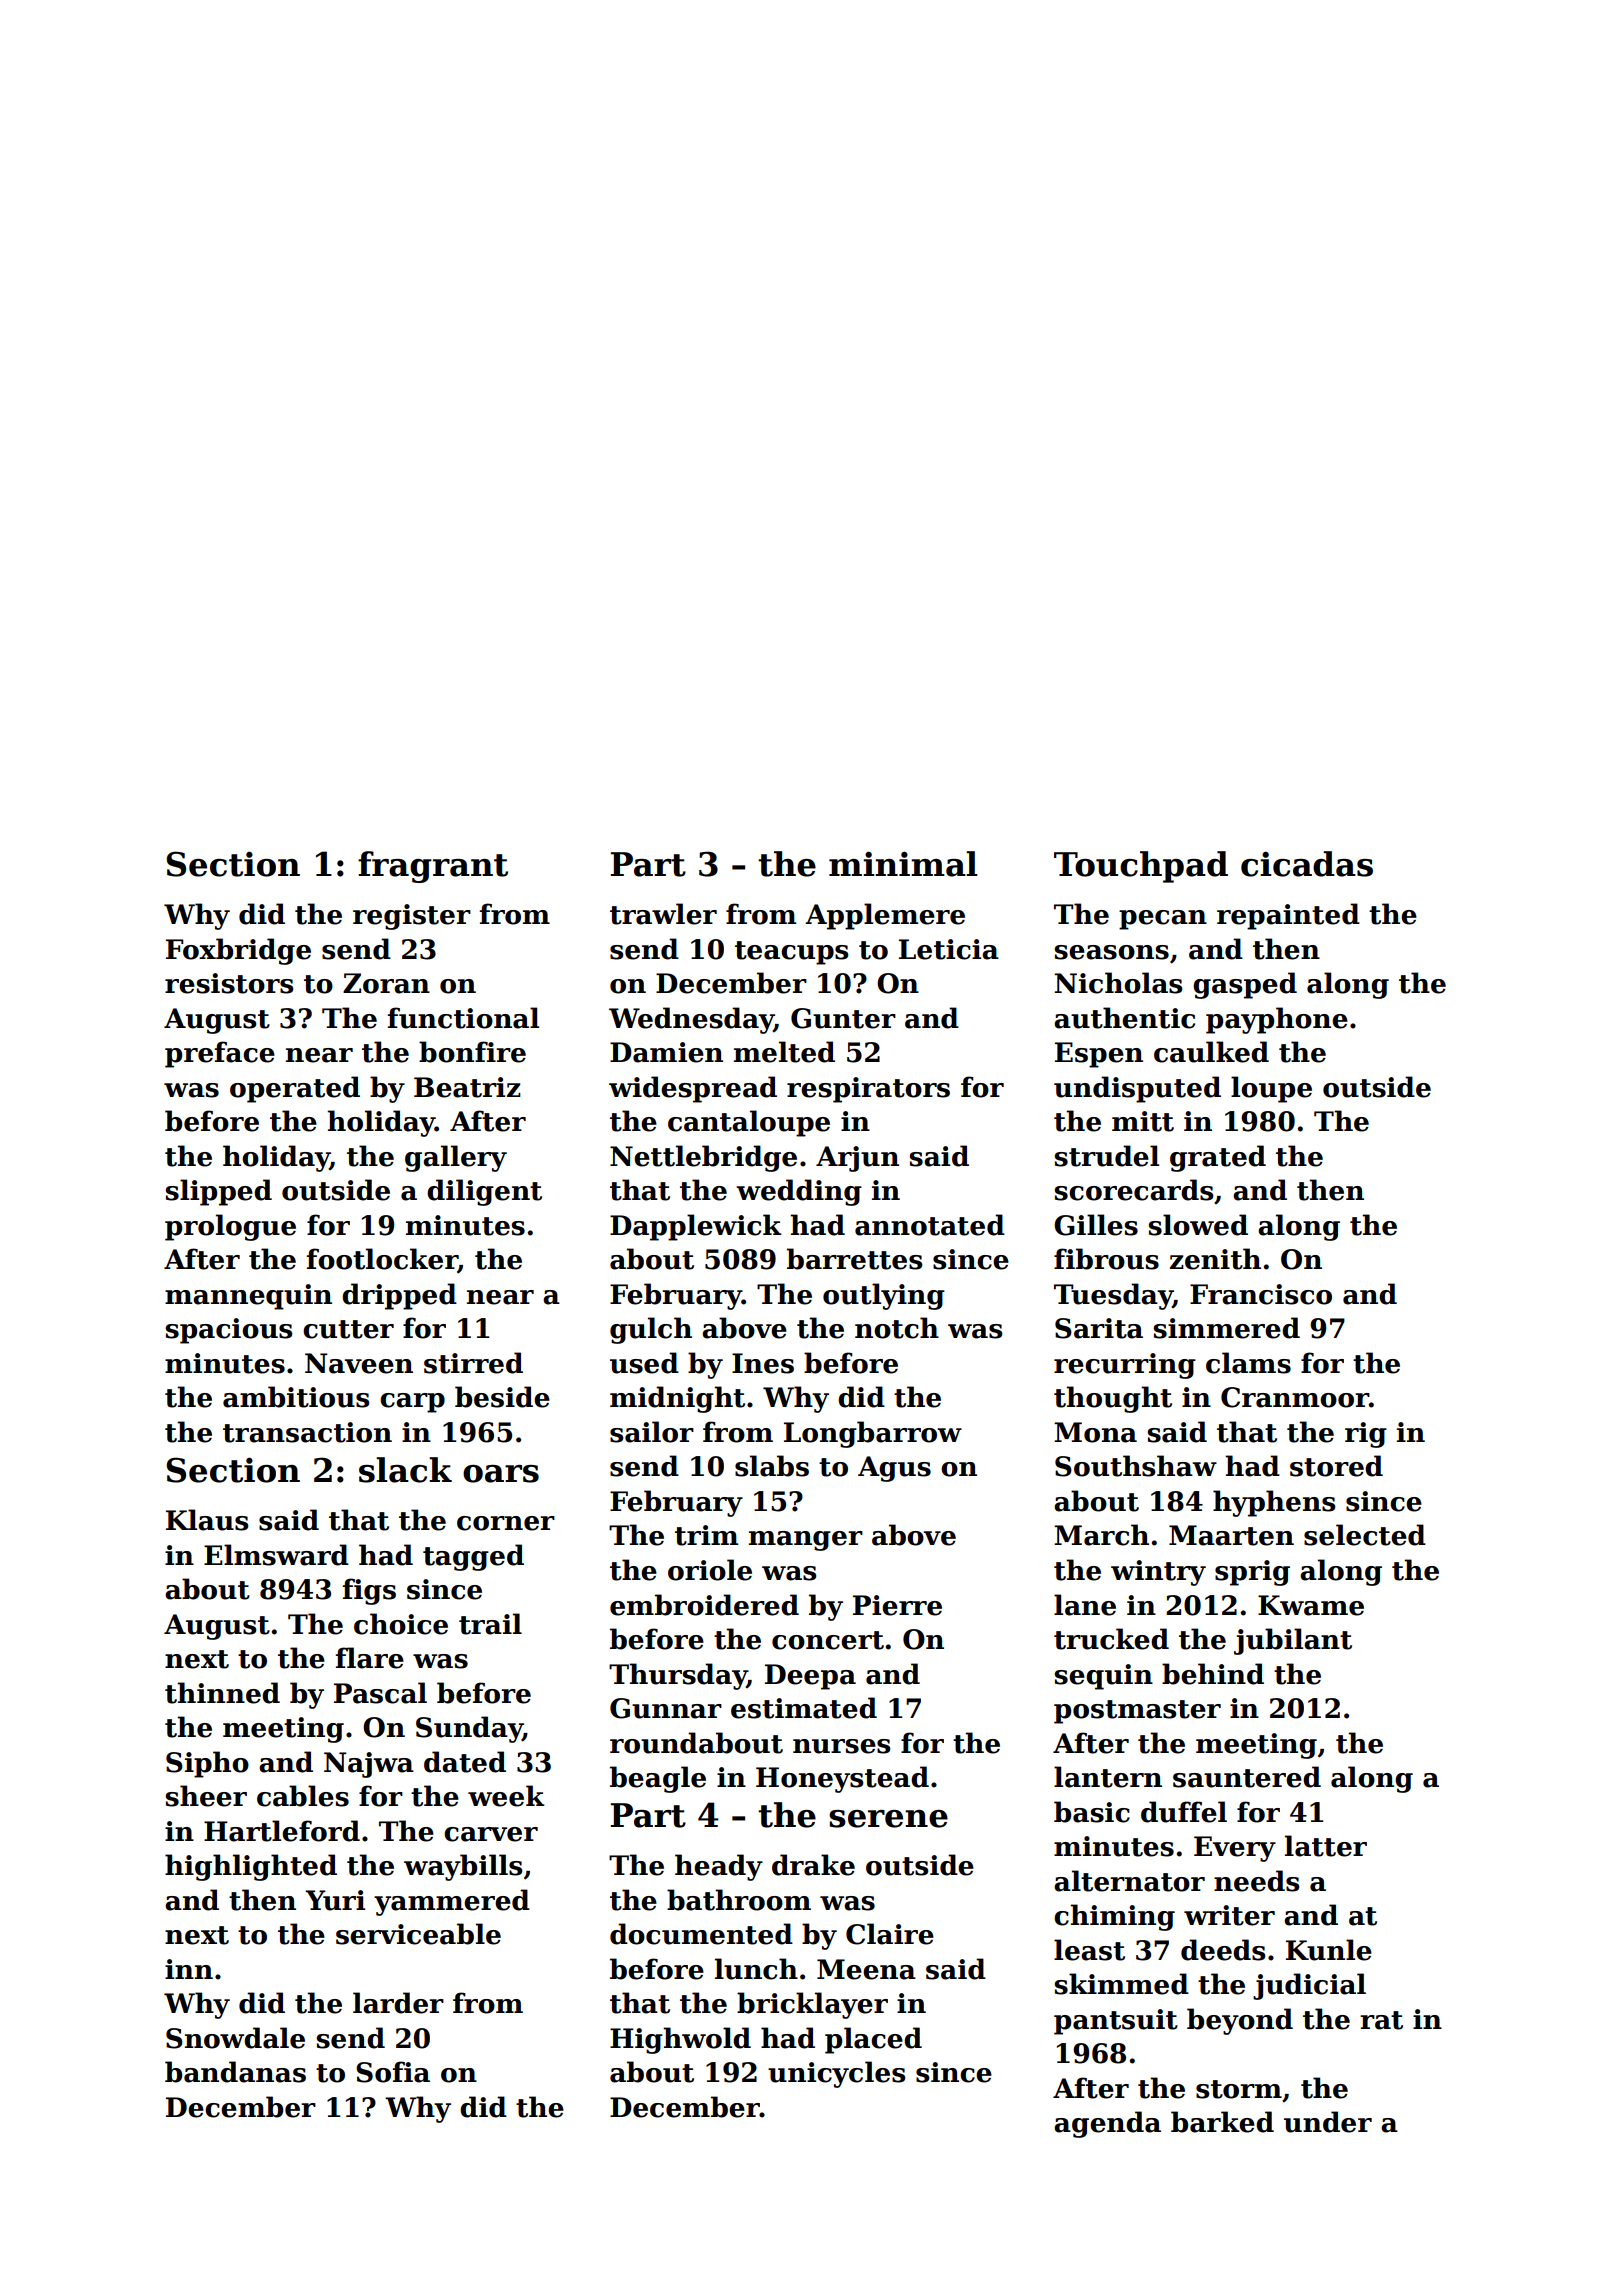  Describe the element at coordinates (1311, 1605) in the screenshot. I see `Kwame` at that location.
